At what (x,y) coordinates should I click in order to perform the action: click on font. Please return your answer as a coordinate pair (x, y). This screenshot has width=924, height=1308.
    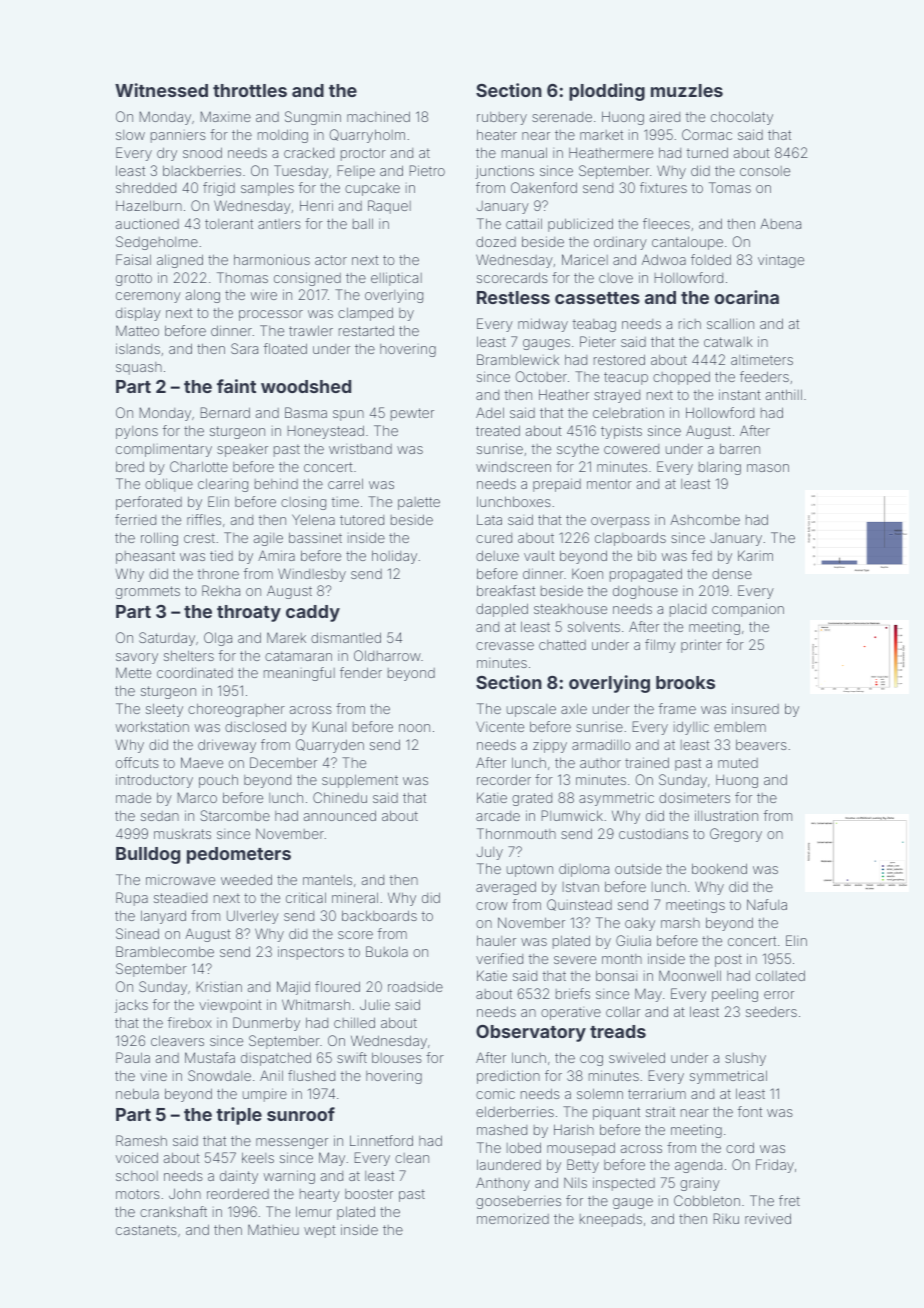
    Looking at the image, I should click on (750, 1111).
